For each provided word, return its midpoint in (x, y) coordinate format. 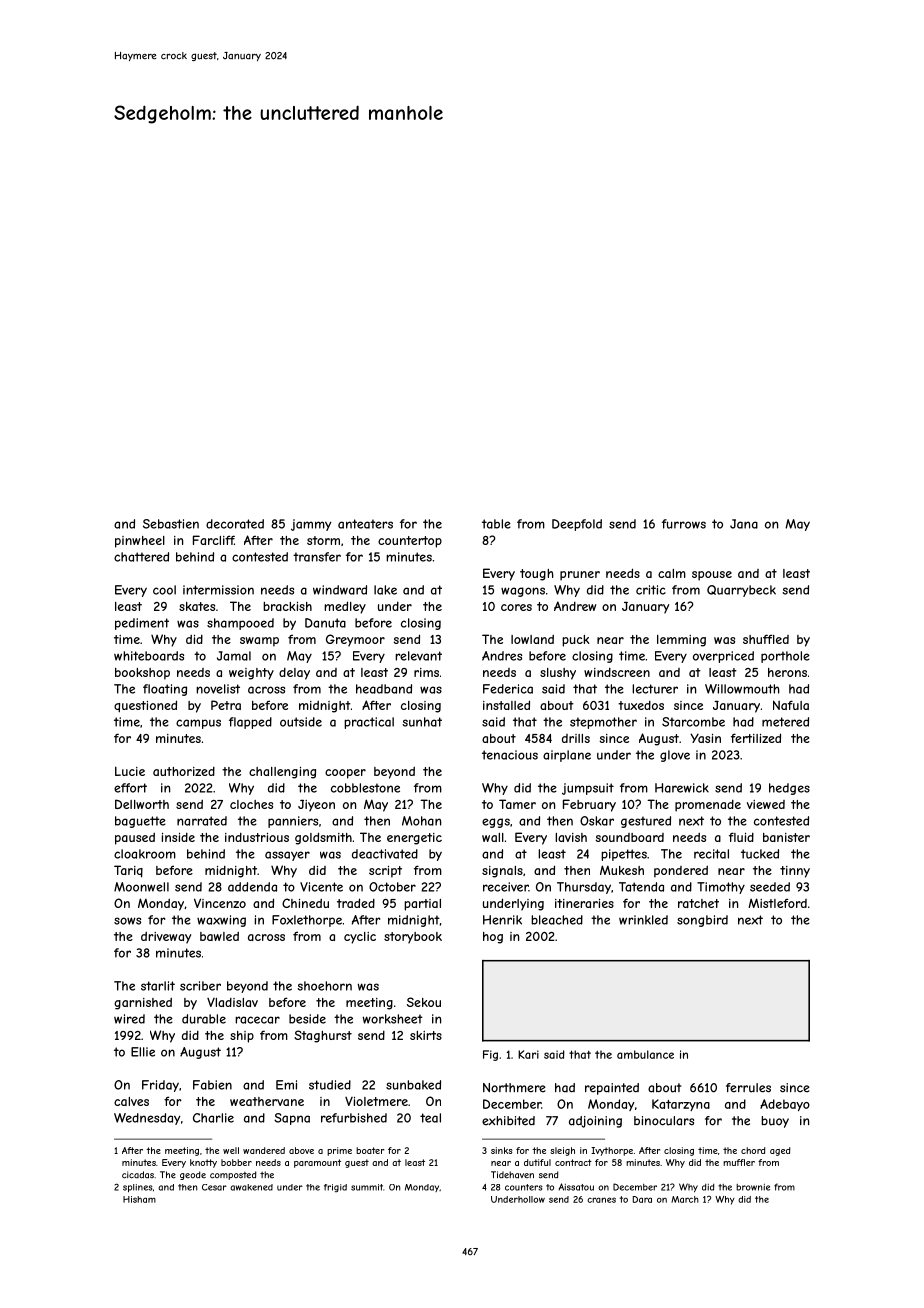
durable (204, 1019)
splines (138, 1188)
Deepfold (577, 525)
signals (502, 872)
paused (135, 839)
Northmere (514, 1088)
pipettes (624, 855)
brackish (287, 606)
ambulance (645, 1054)
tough (537, 575)
